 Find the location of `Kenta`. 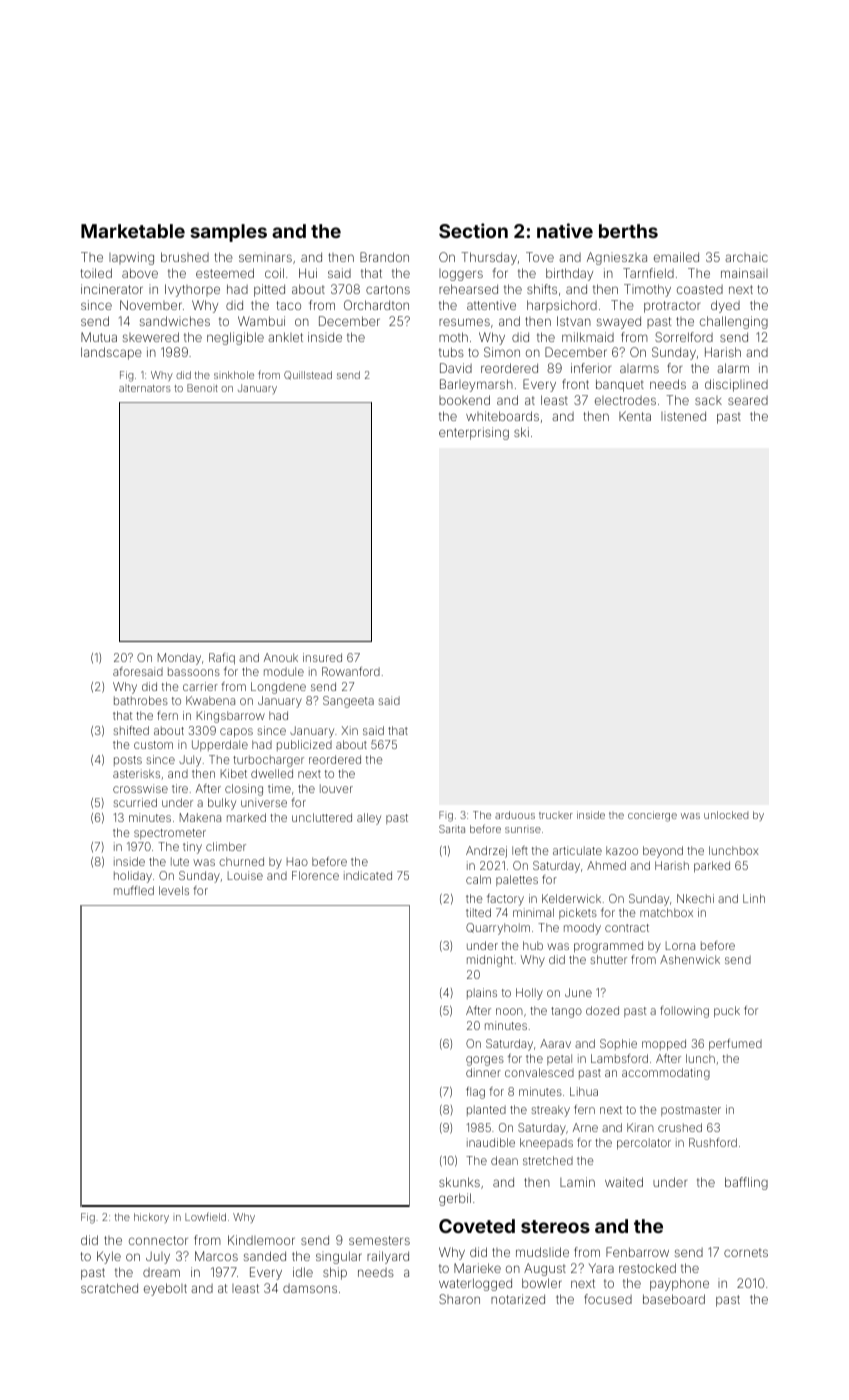

Kenta is located at coordinates (635, 416).
